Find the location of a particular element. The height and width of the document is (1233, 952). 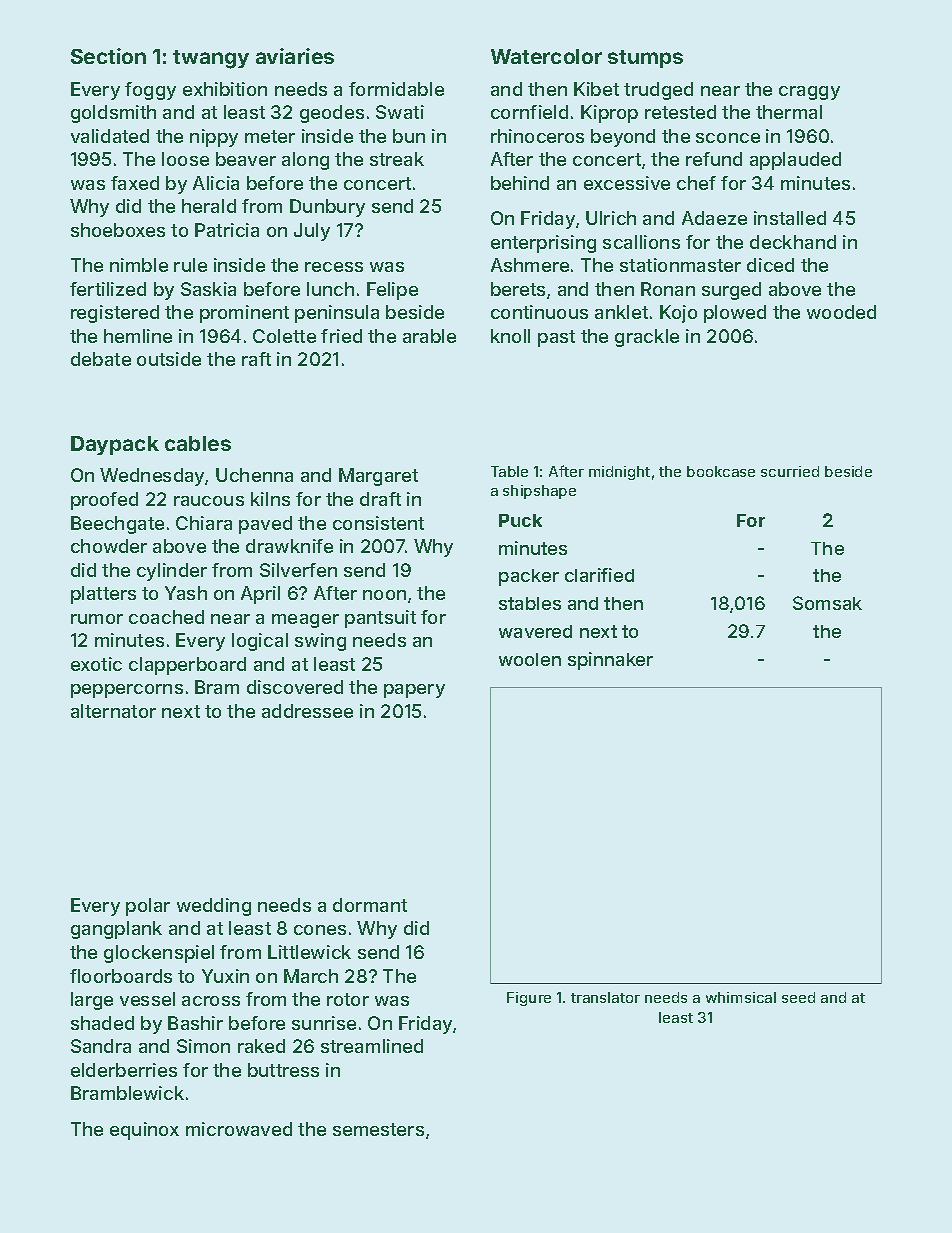

twangy is located at coordinates (211, 59).
